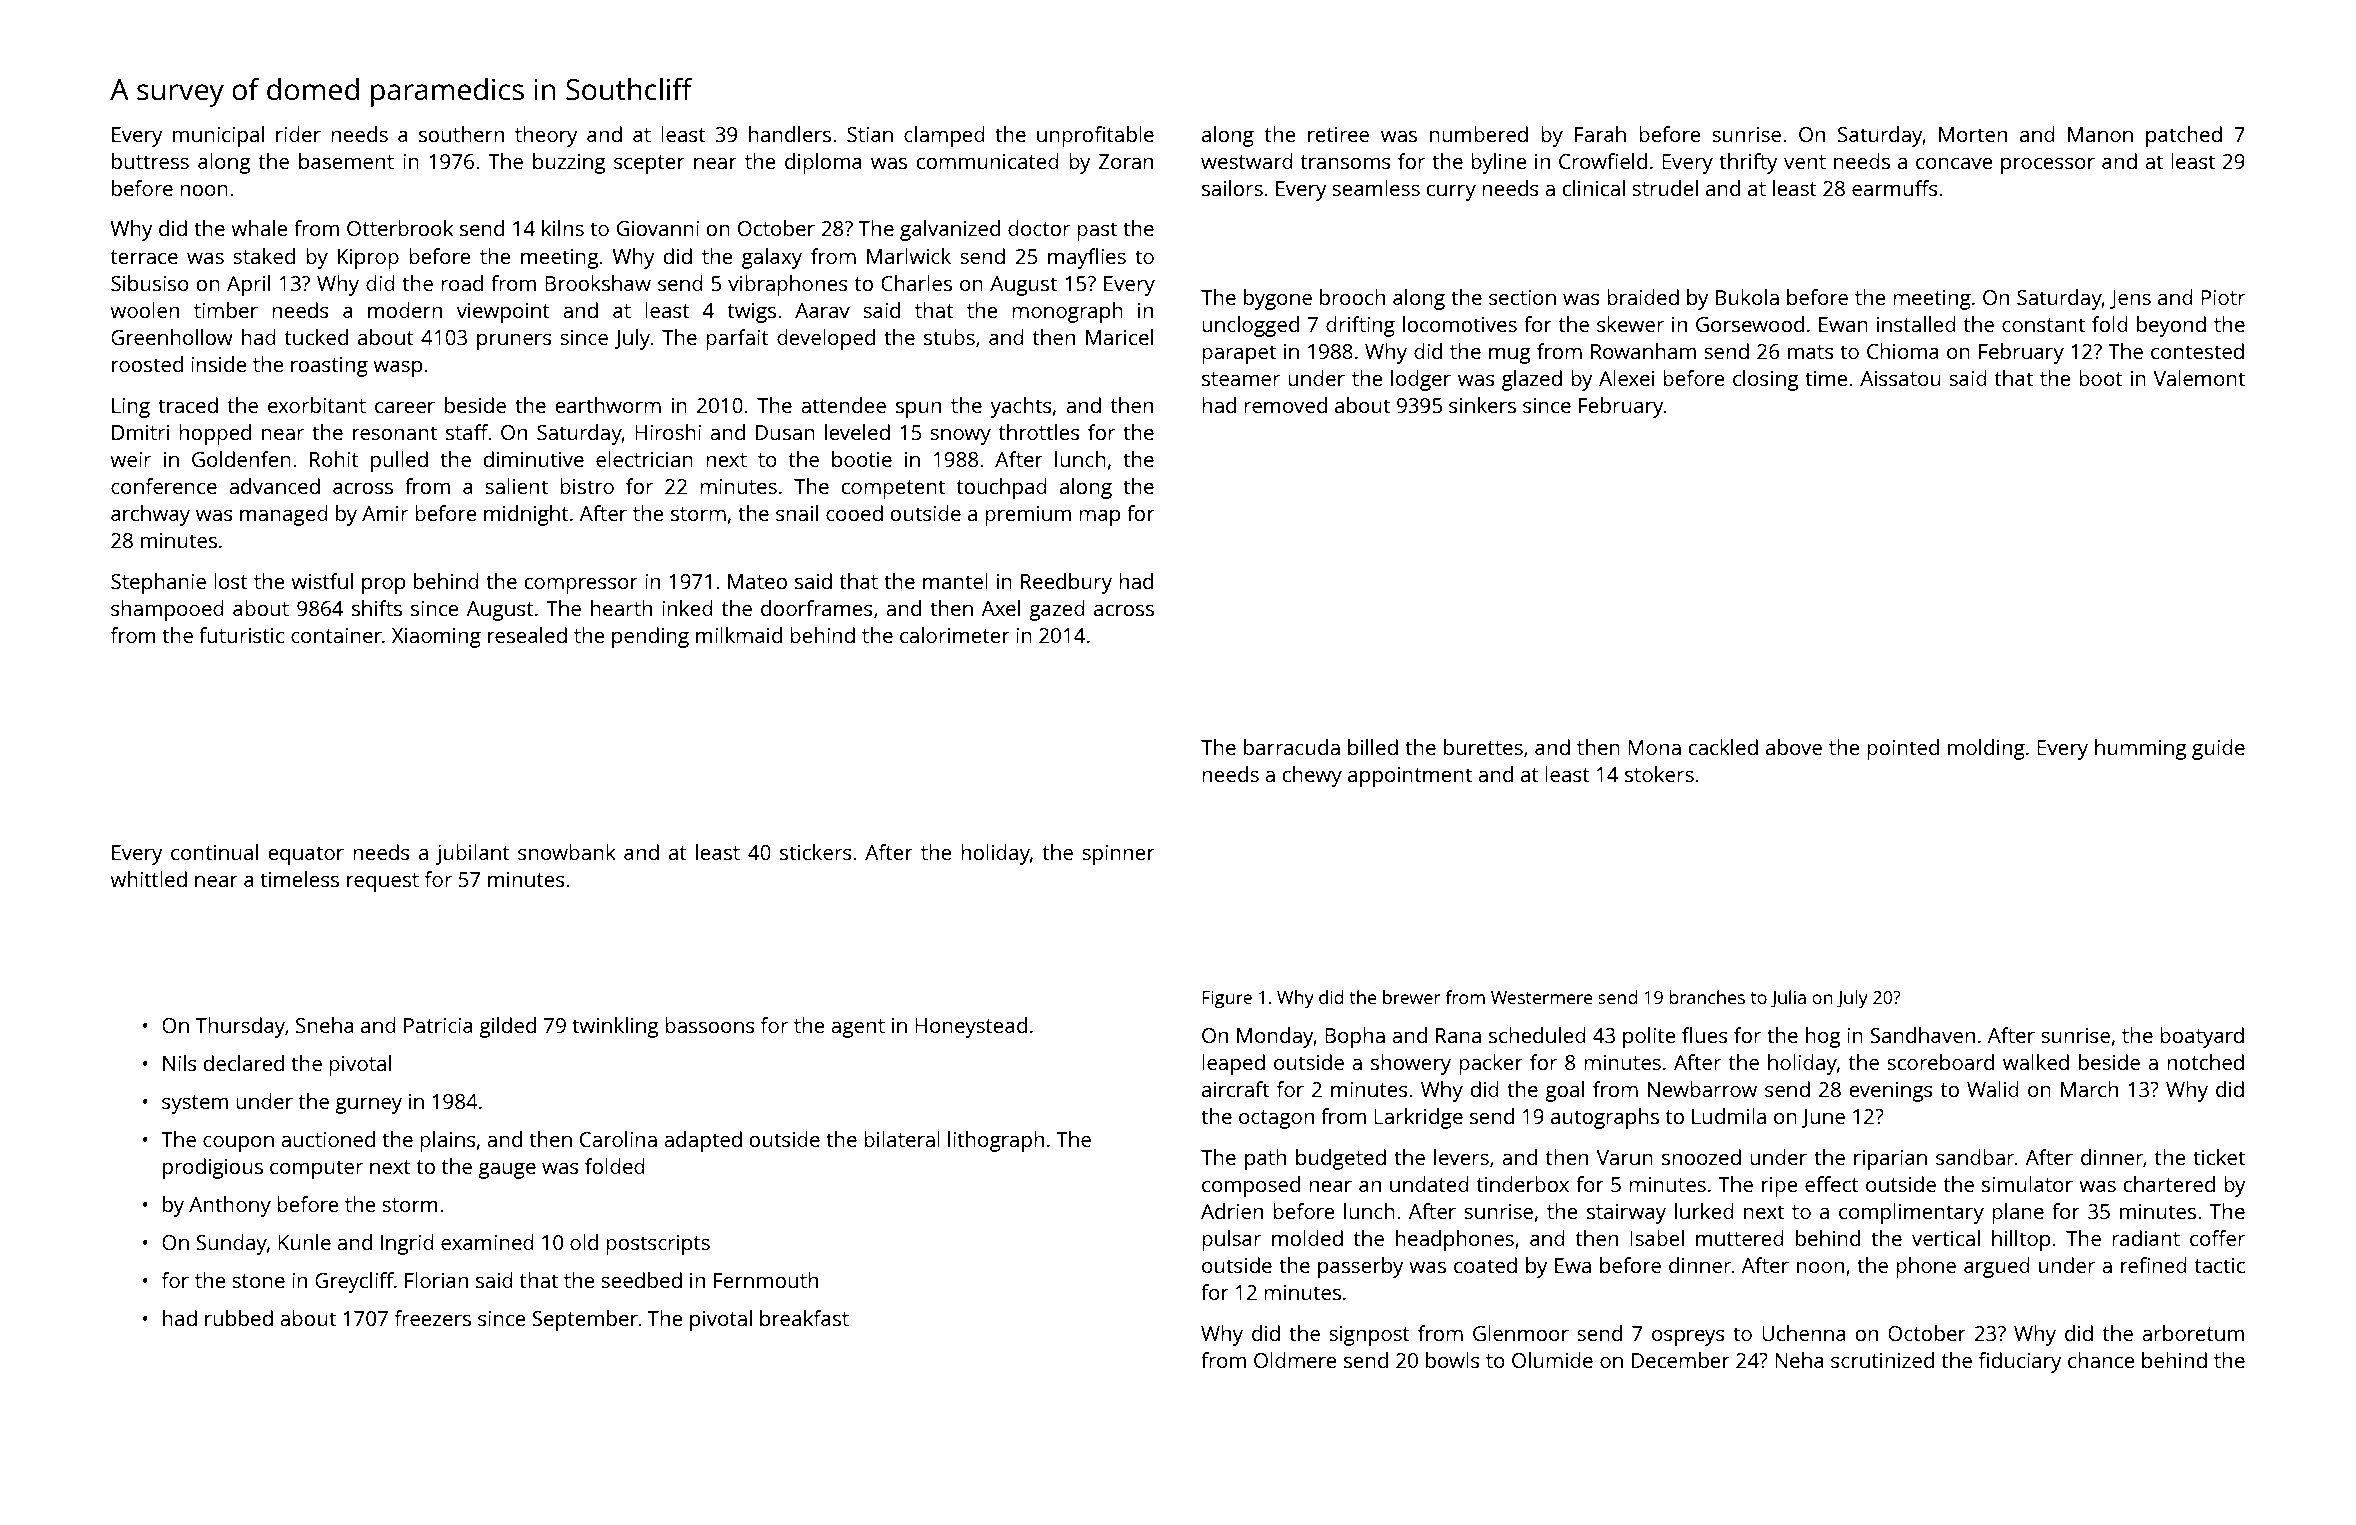 This screenshot has height=1525, width=2356. What do you see at coordinates (1292, 747) in the screenshot?
I see `barracuda` at bounding box center [1292, 747].
